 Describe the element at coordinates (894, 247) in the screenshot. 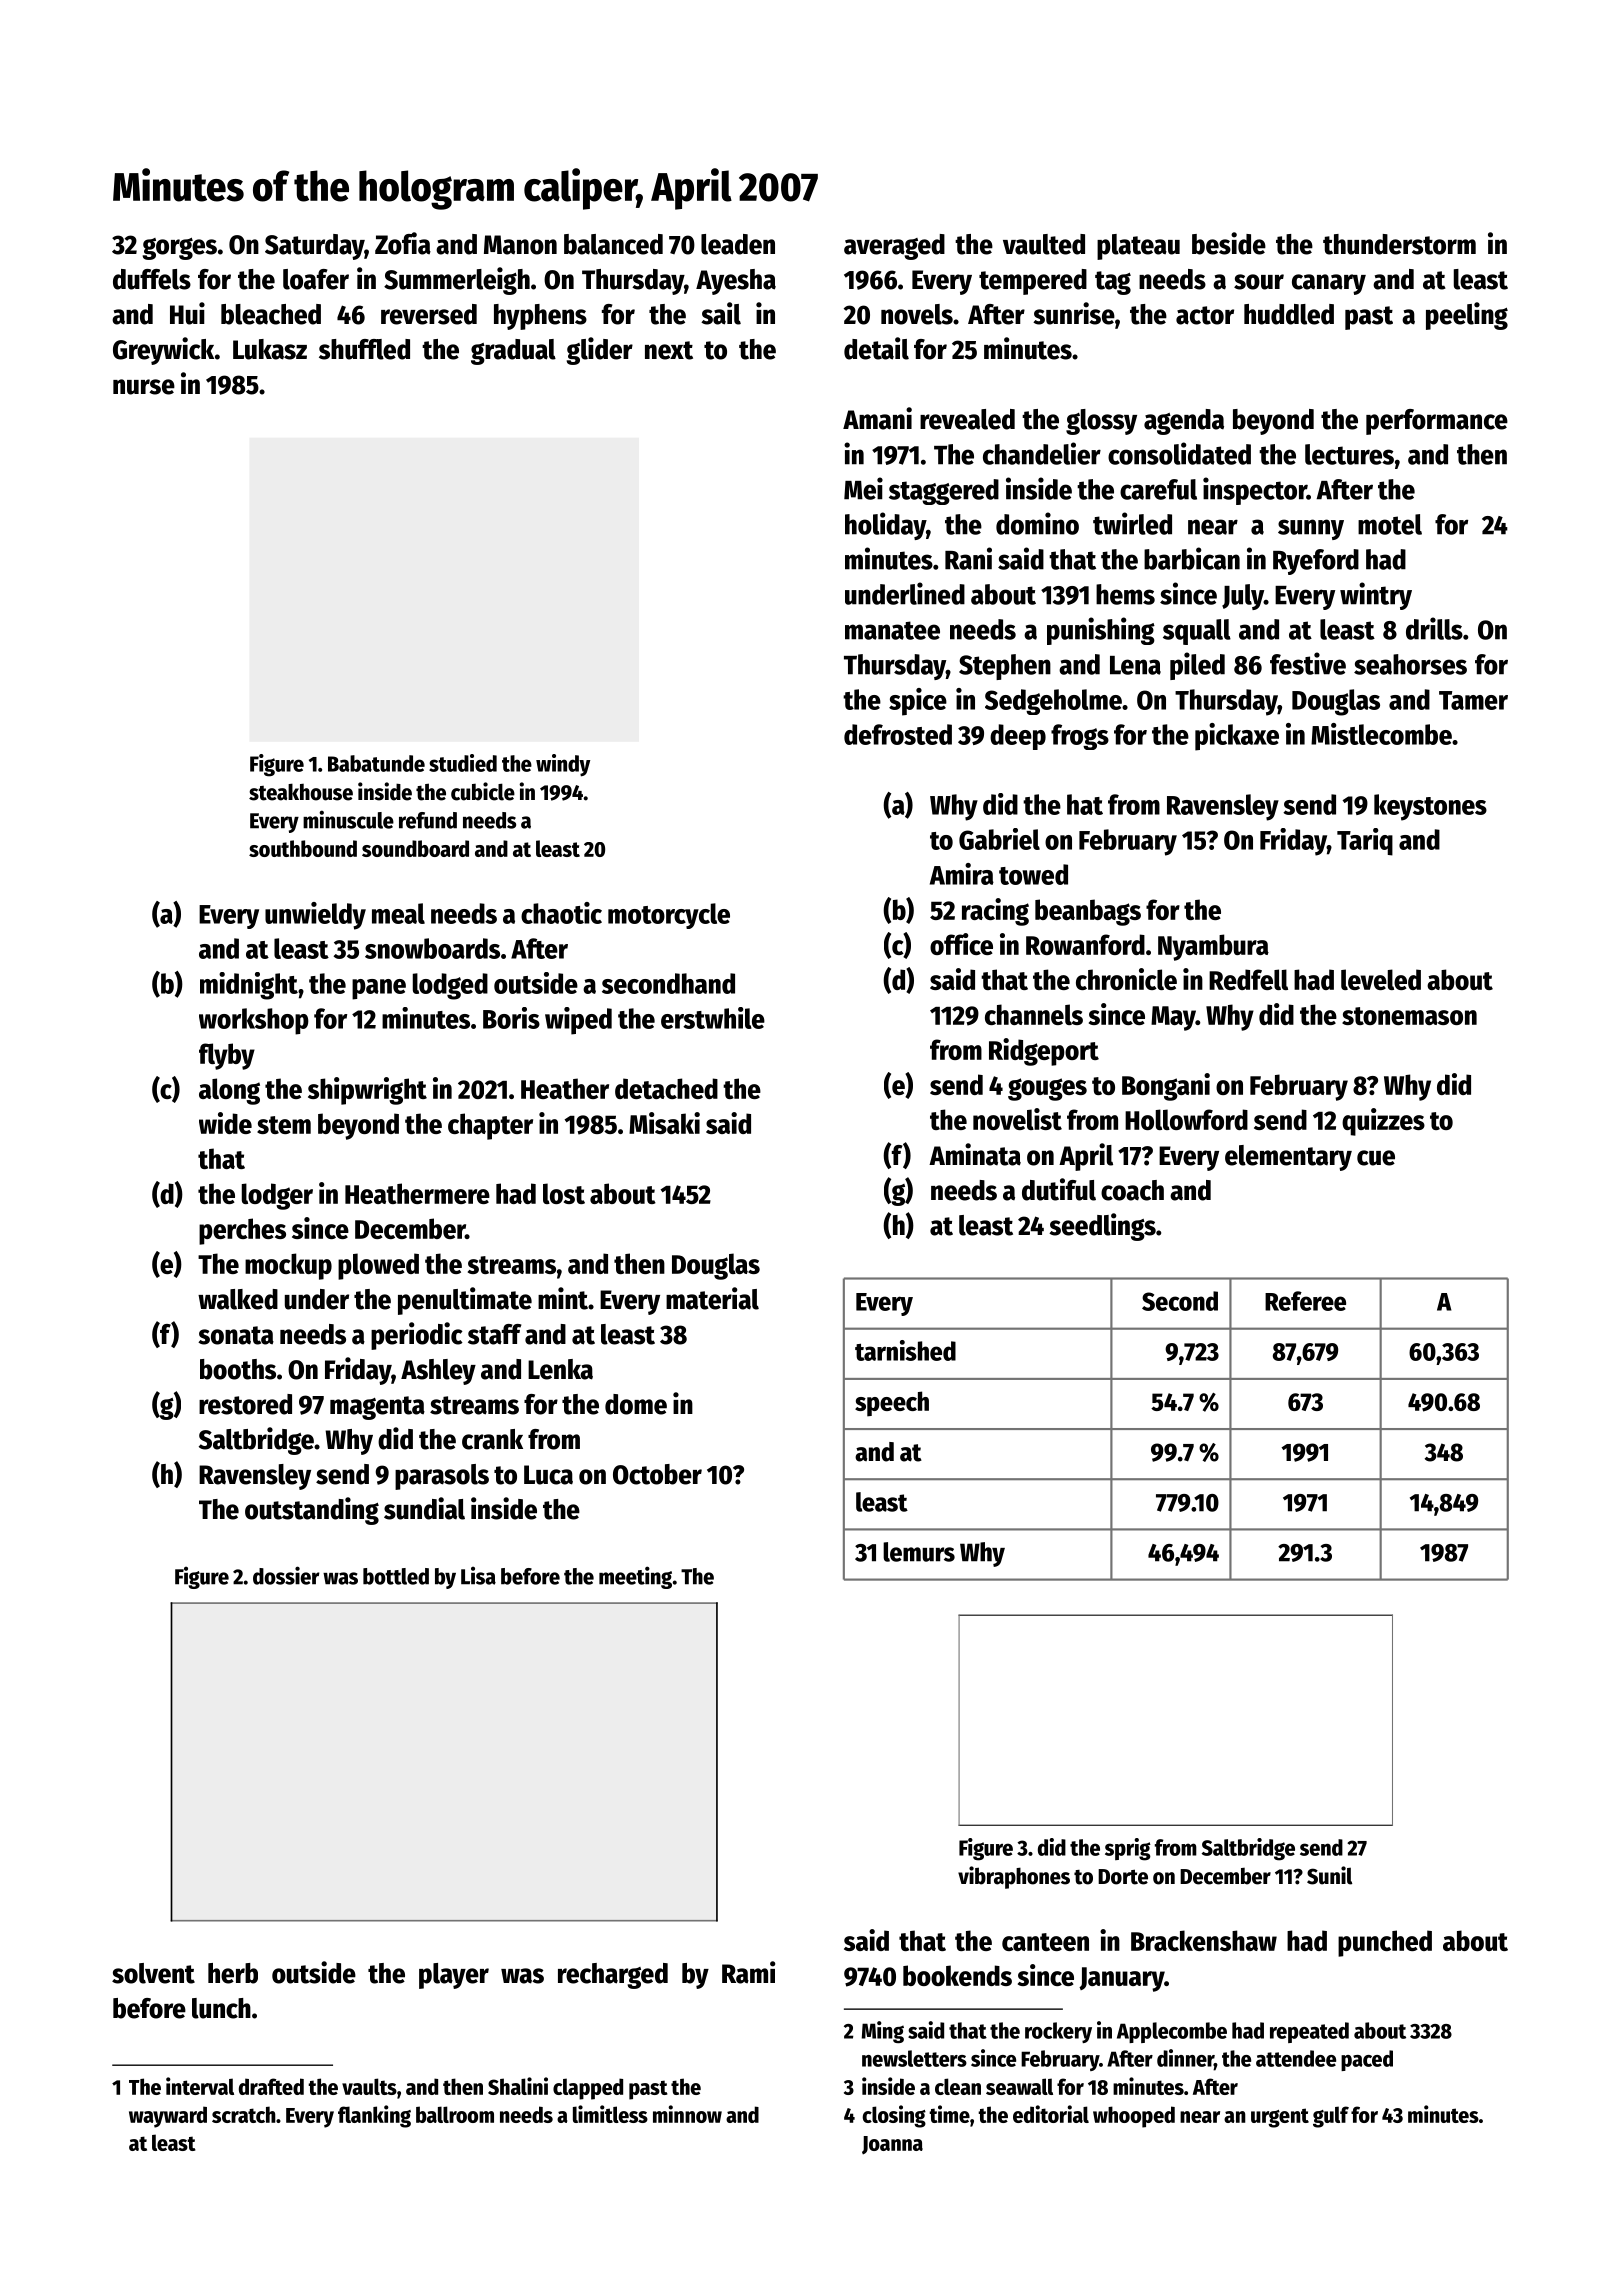

I see `averaged` at that location.
